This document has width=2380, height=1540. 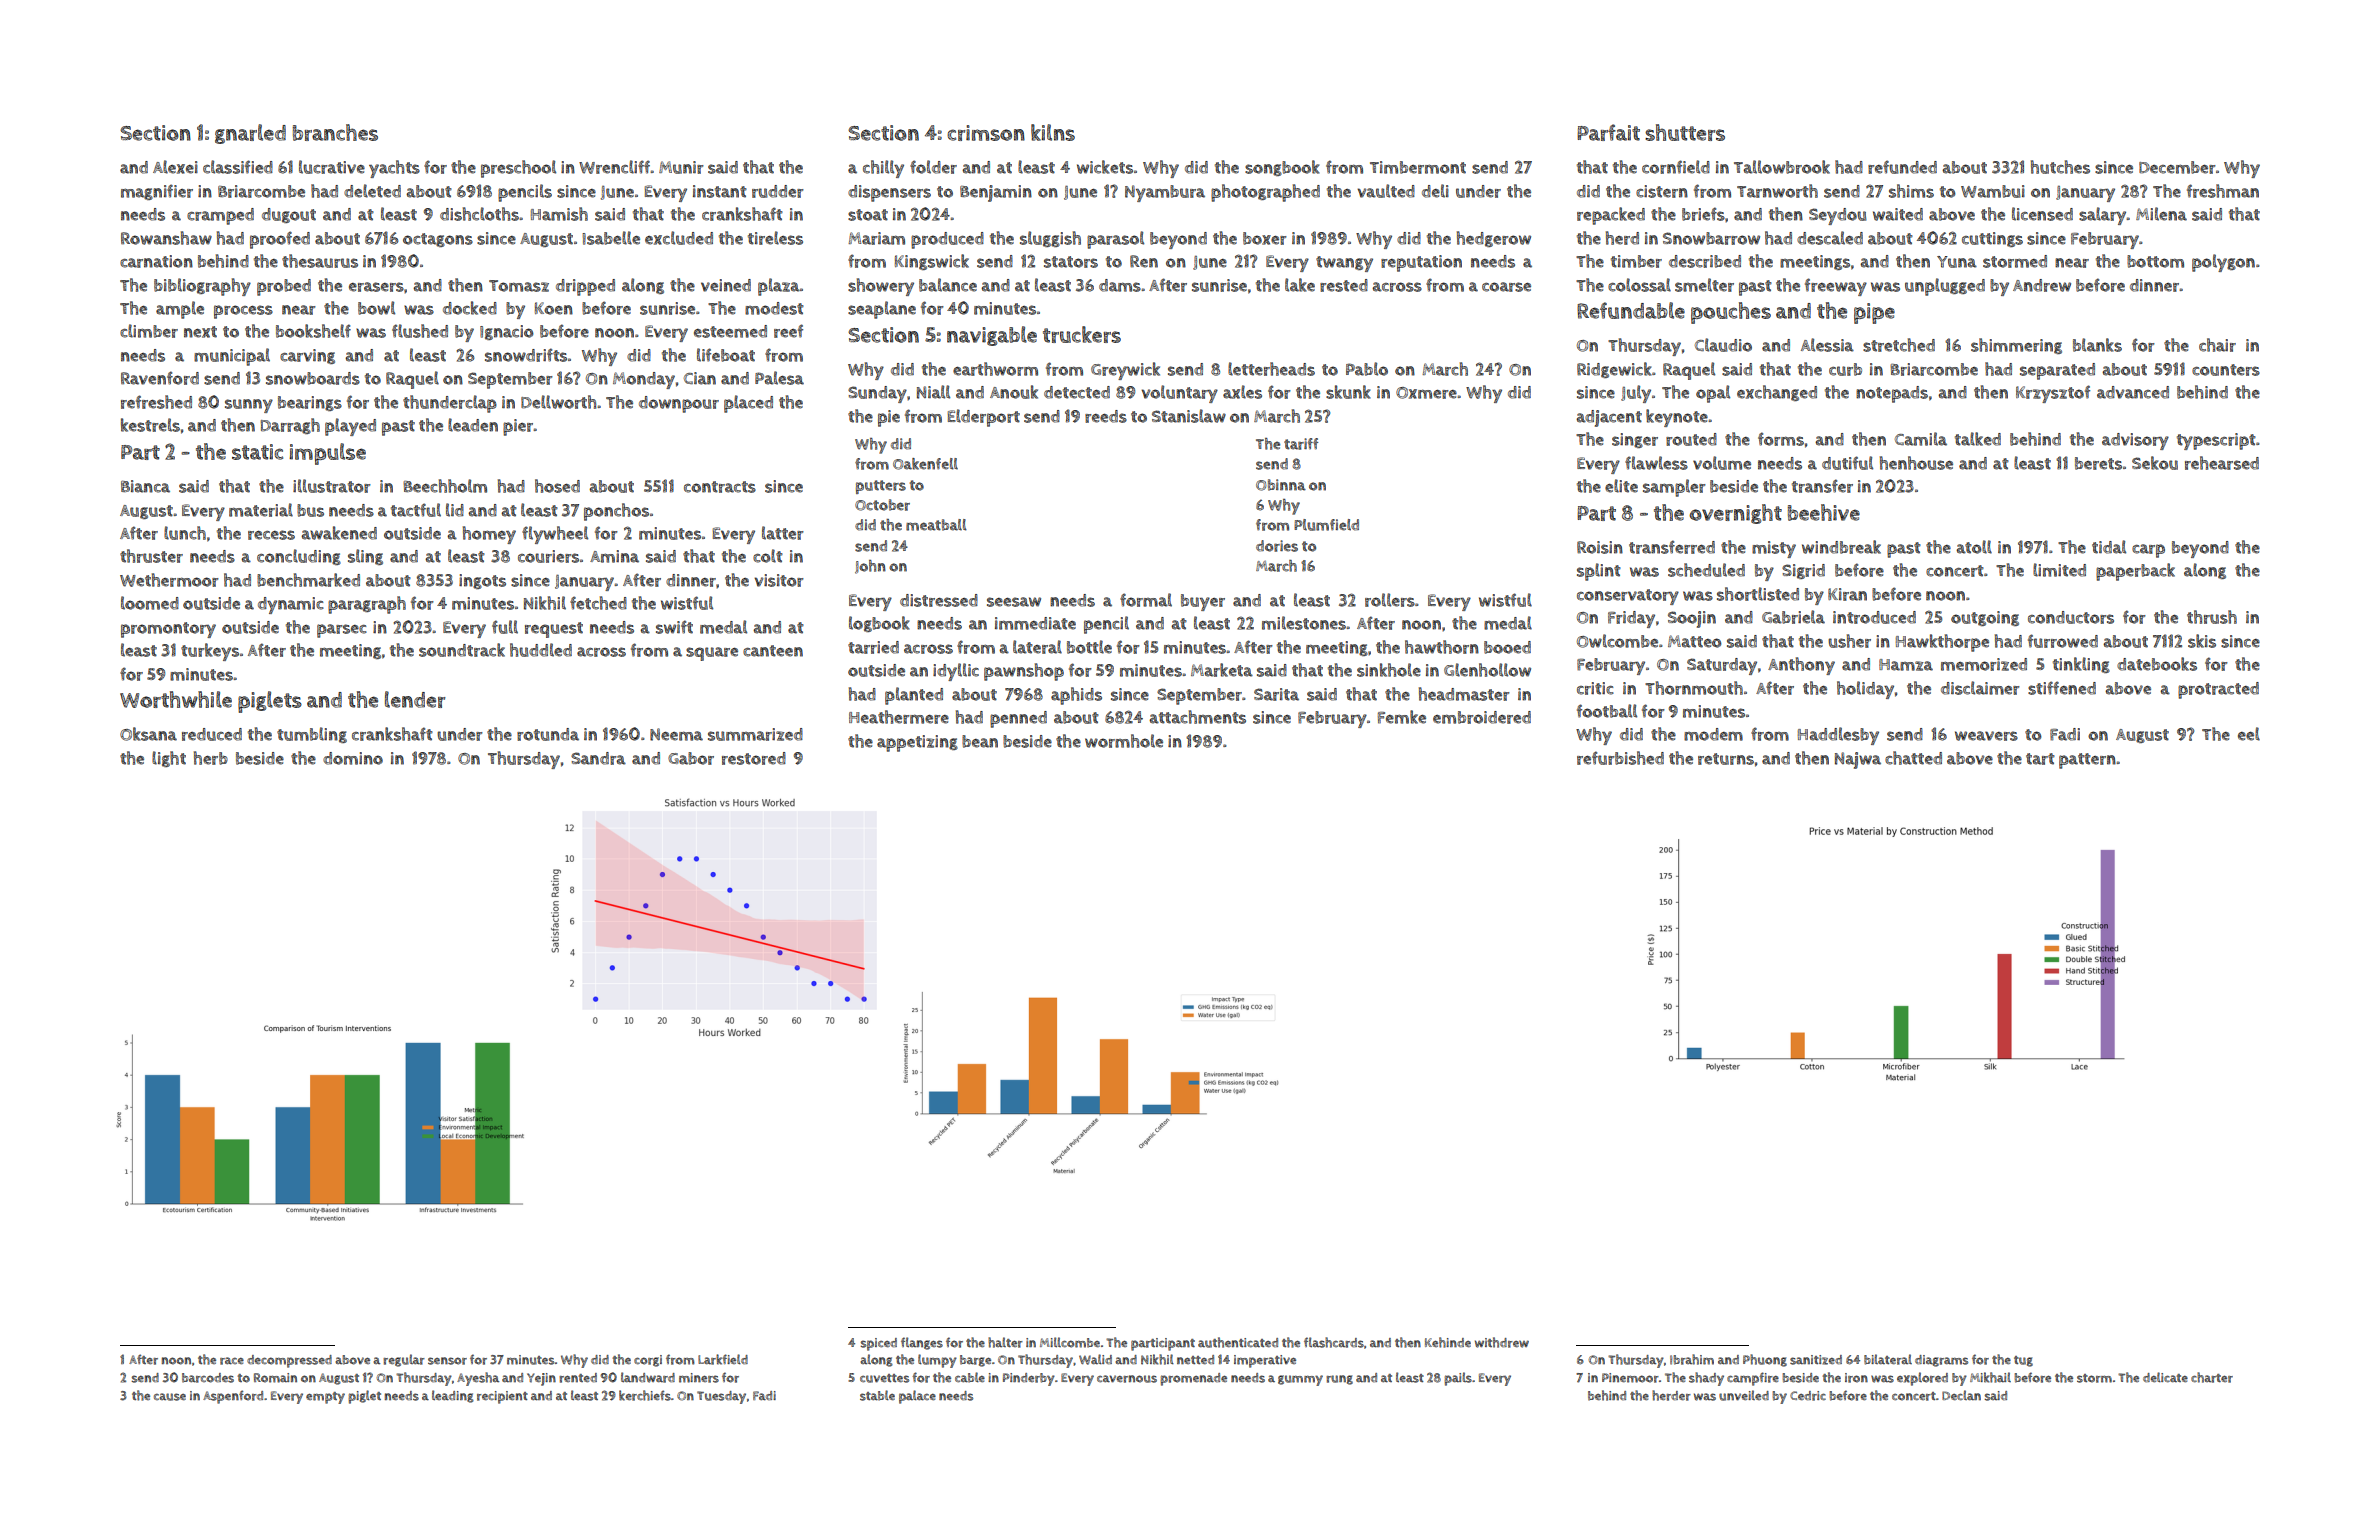 What do you see at coordinates (1816, 1360) in the document?
I see `sanitized` at bounding box center [1816, 1360].
